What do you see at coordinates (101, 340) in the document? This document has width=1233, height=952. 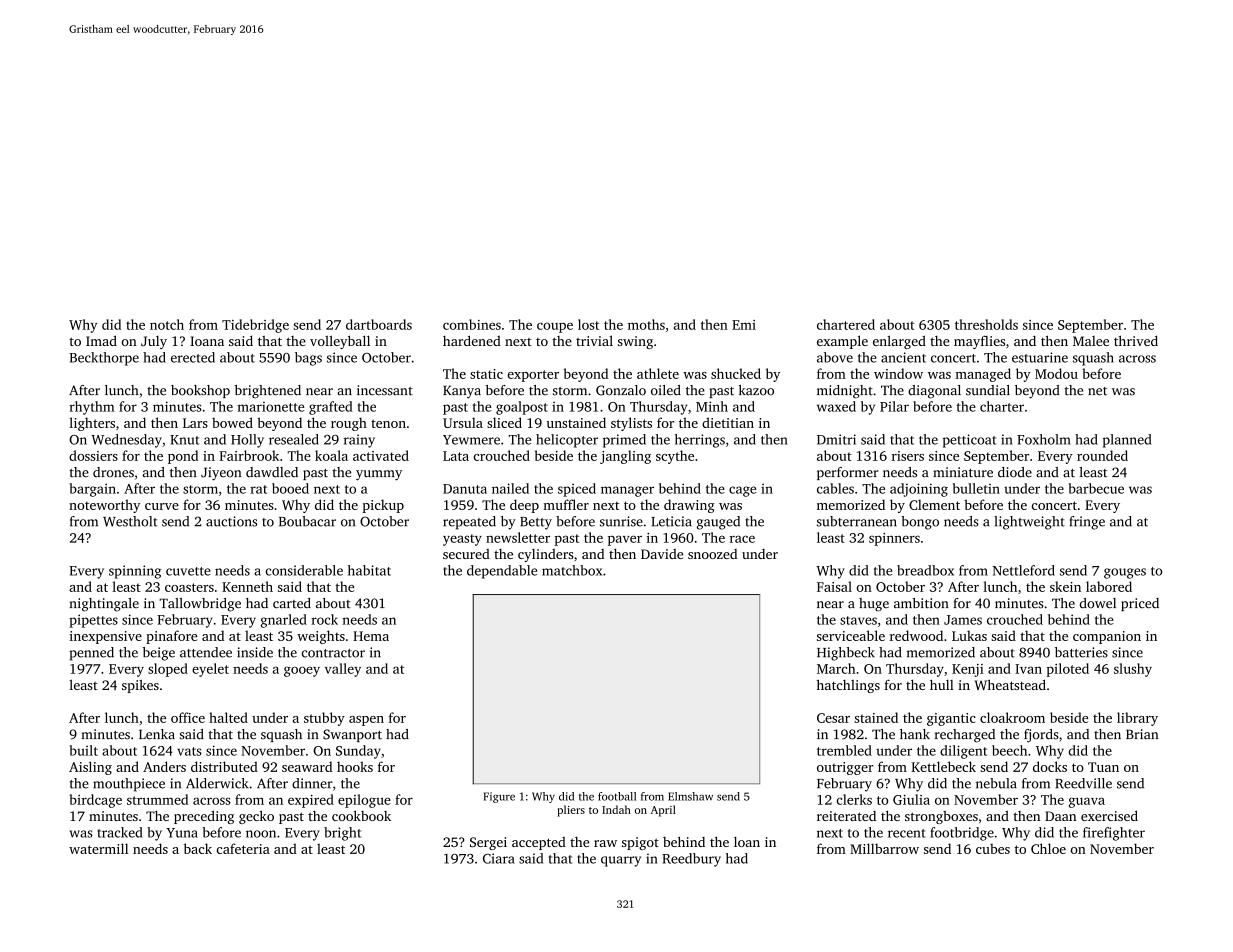 I see `Imad` at bounding box center [101, 340].
